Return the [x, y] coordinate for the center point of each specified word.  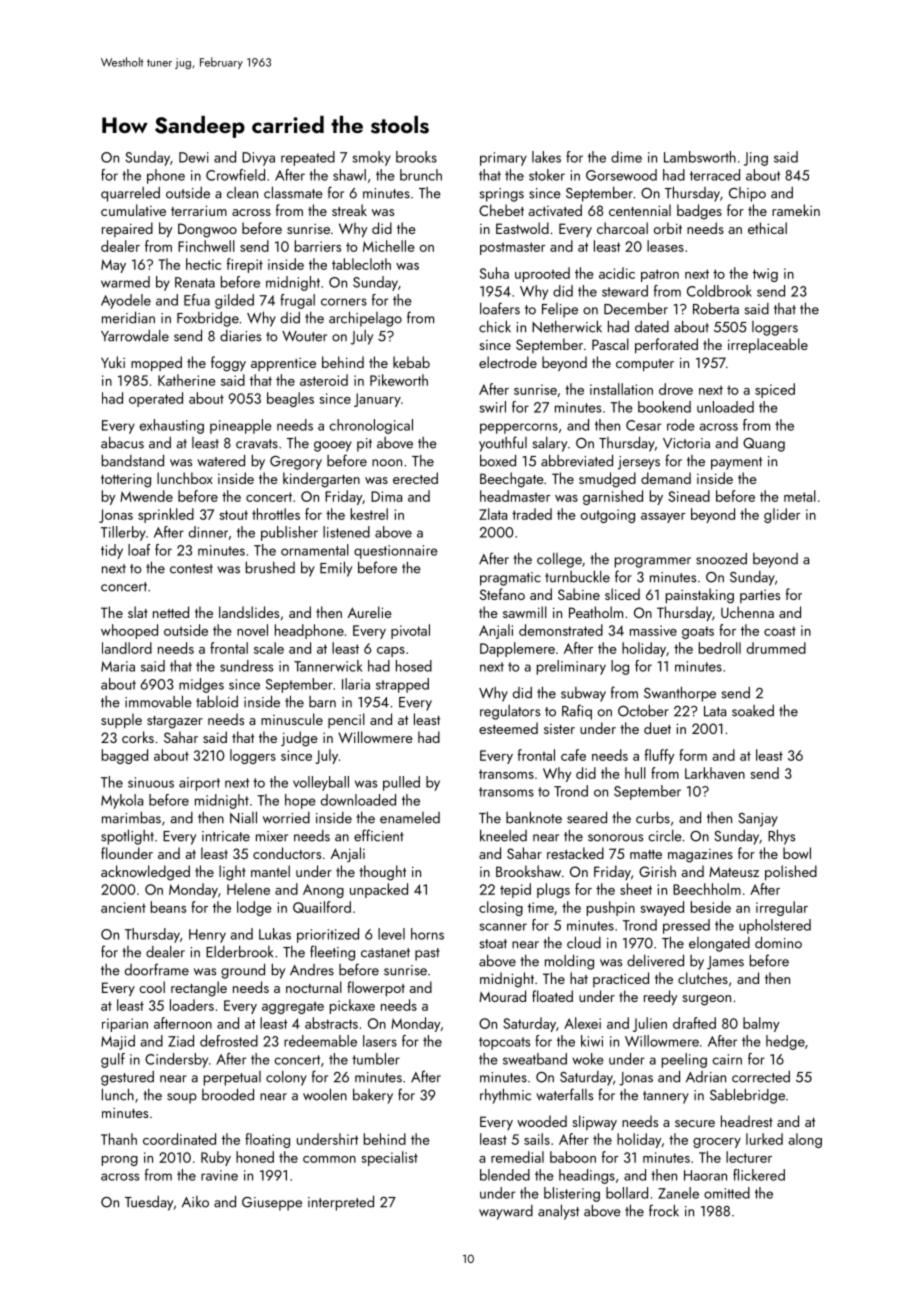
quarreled [130, 194]
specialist [389, 1158]
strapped [402, 685]
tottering [126, 481]
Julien [650, 1024]
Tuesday [149, 1203]
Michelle [388, 246]
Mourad [502, 996]
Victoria [686, 443]
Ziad [181, 1041]
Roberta [716, 308]
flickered [759, 1175]
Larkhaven [715, 773]
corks [138, 737]
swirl [493, 407]
